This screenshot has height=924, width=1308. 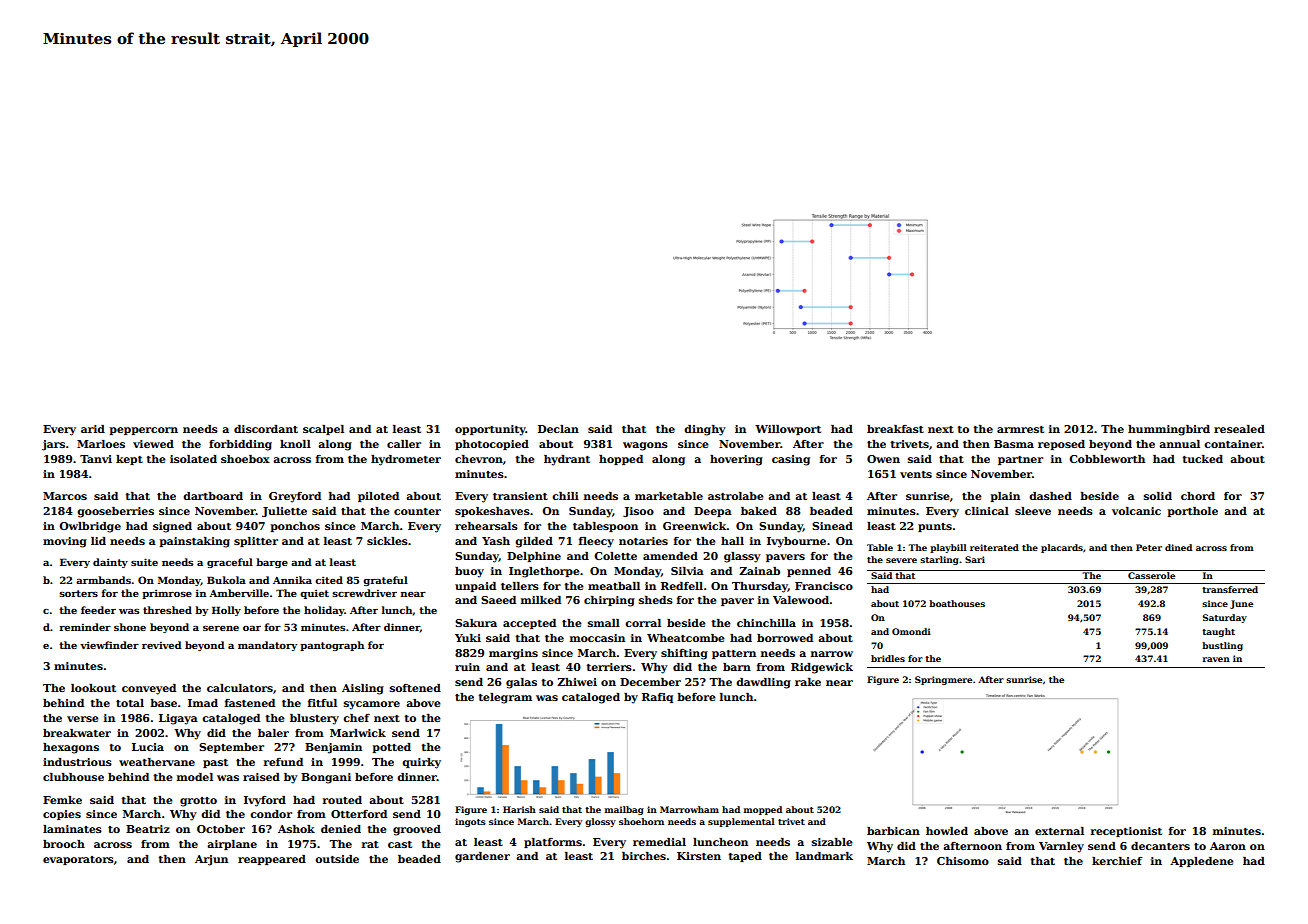 What do you see at coordinates (736, 496) in the screenshot?
I see `astrolabe` at bounding box center [736, 496].
